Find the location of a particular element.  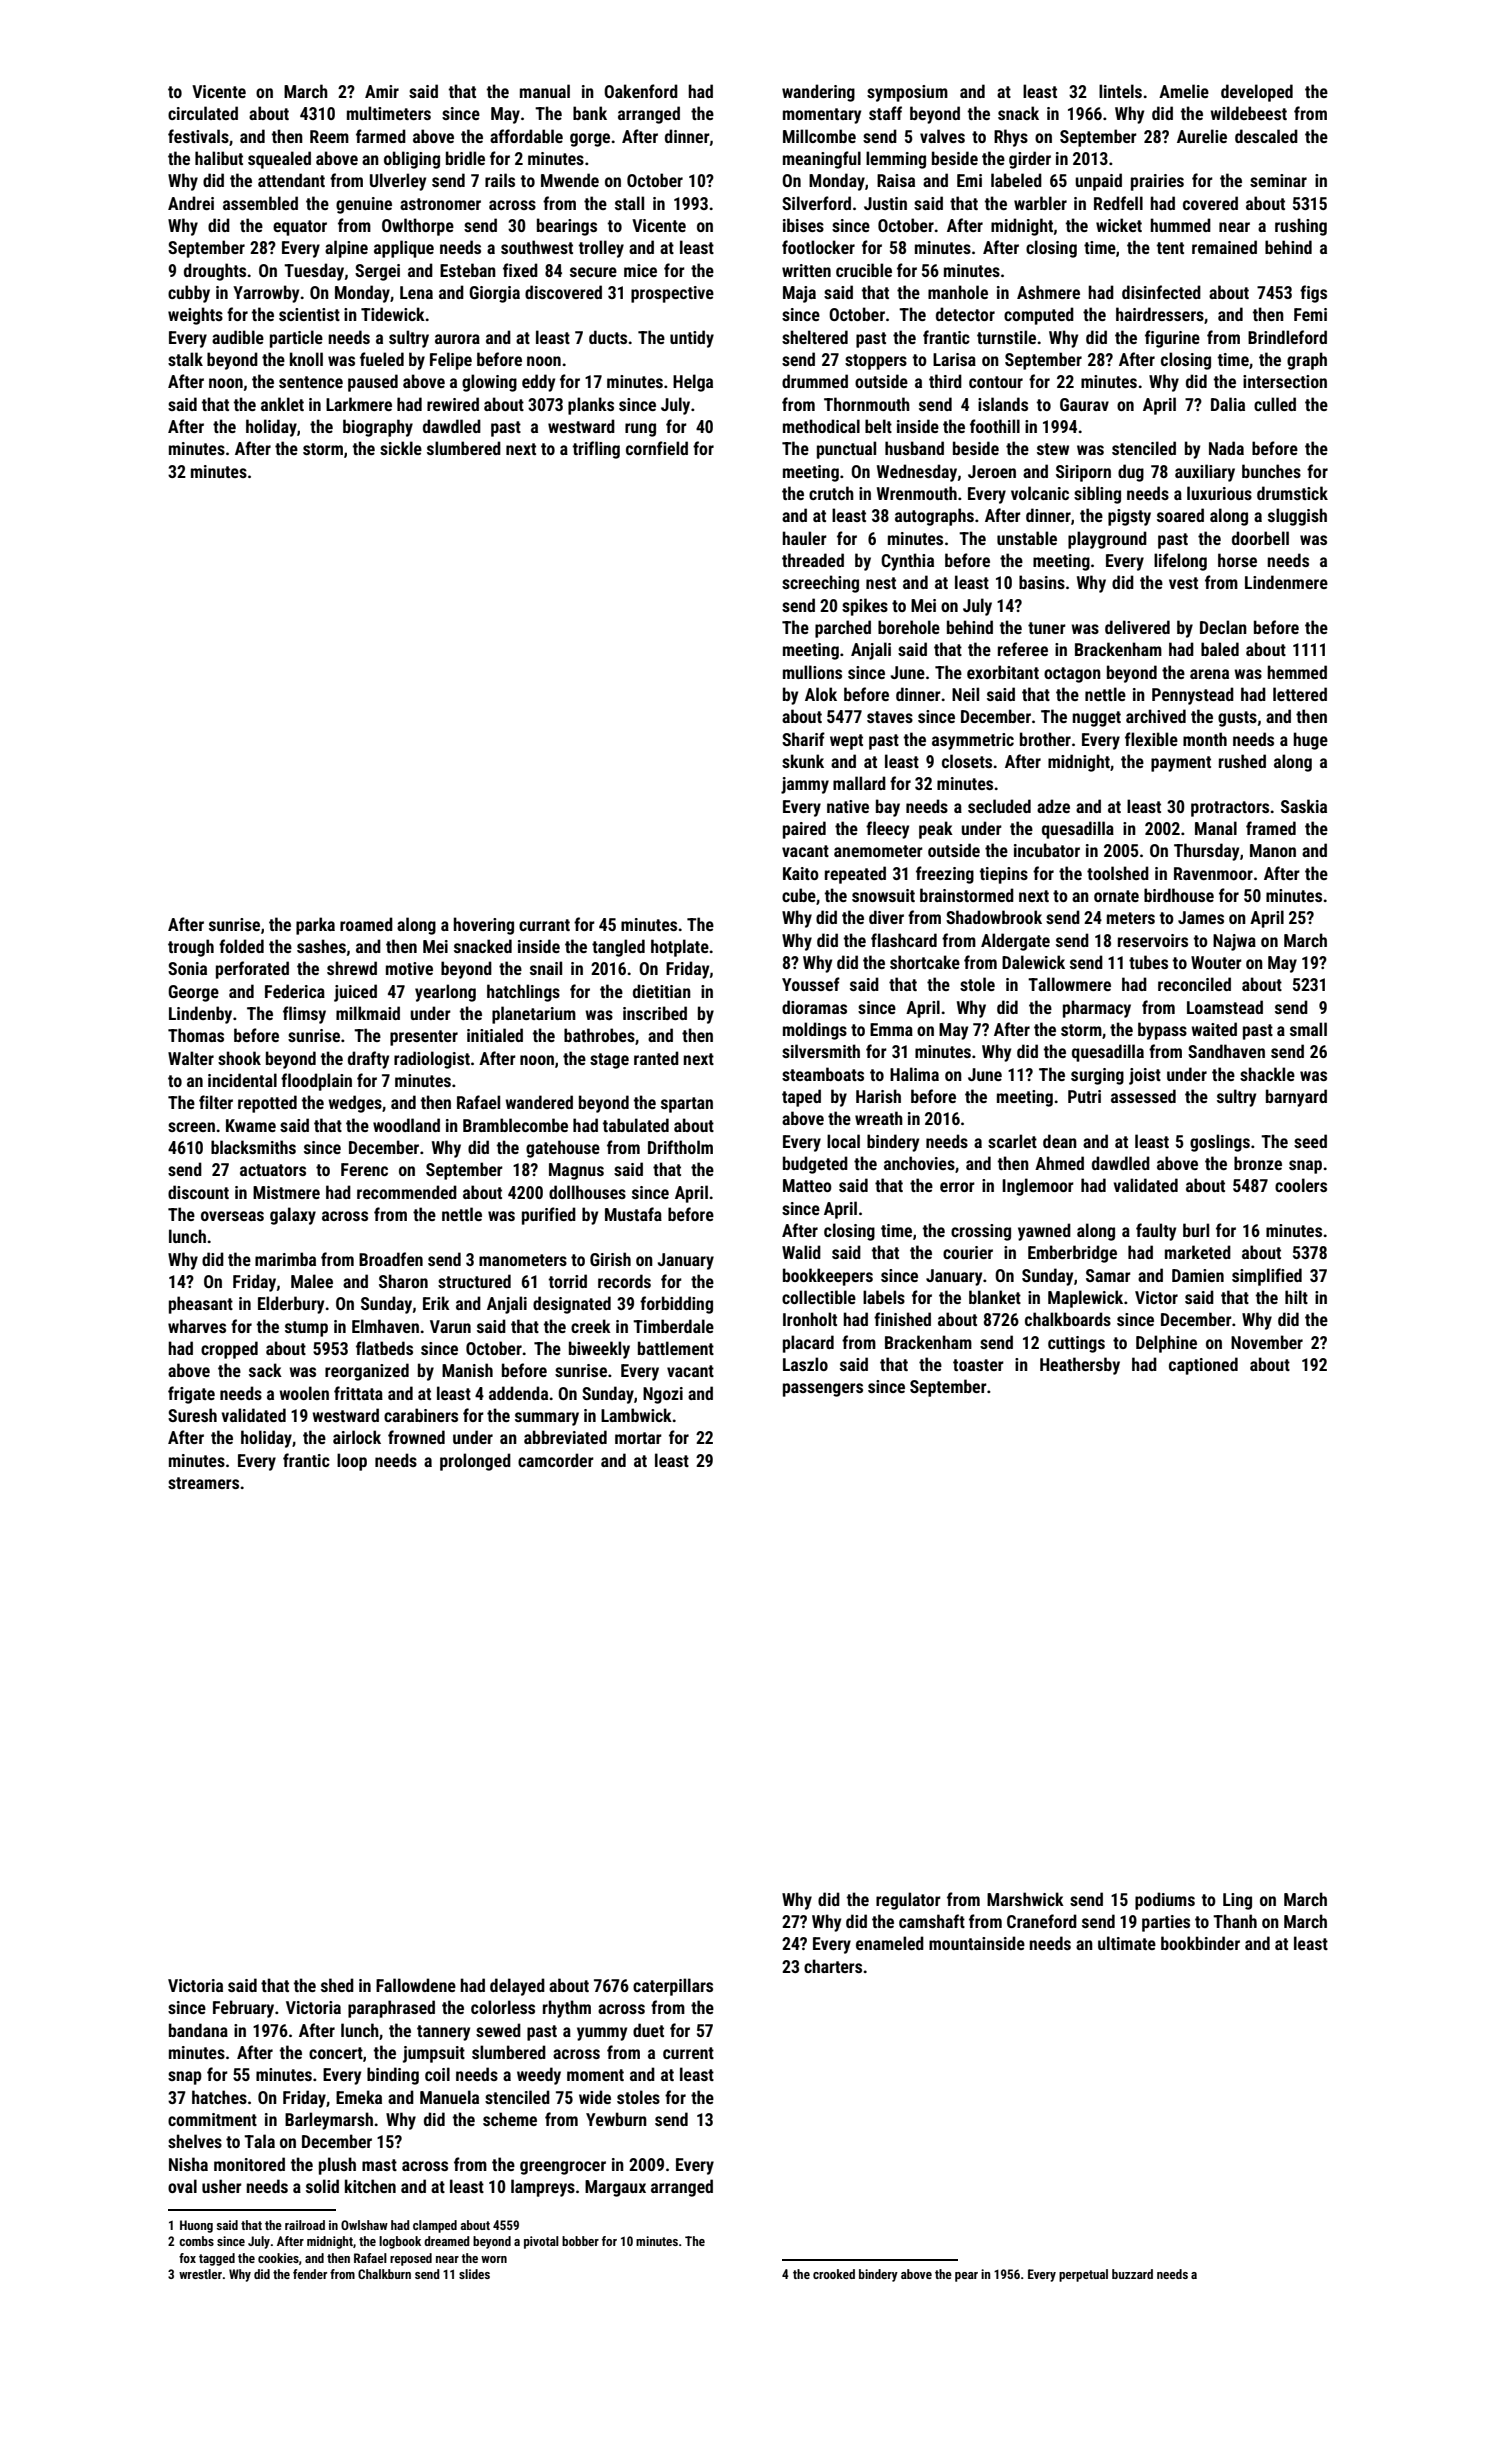

tuner is located at coordinates (1047, 628).
